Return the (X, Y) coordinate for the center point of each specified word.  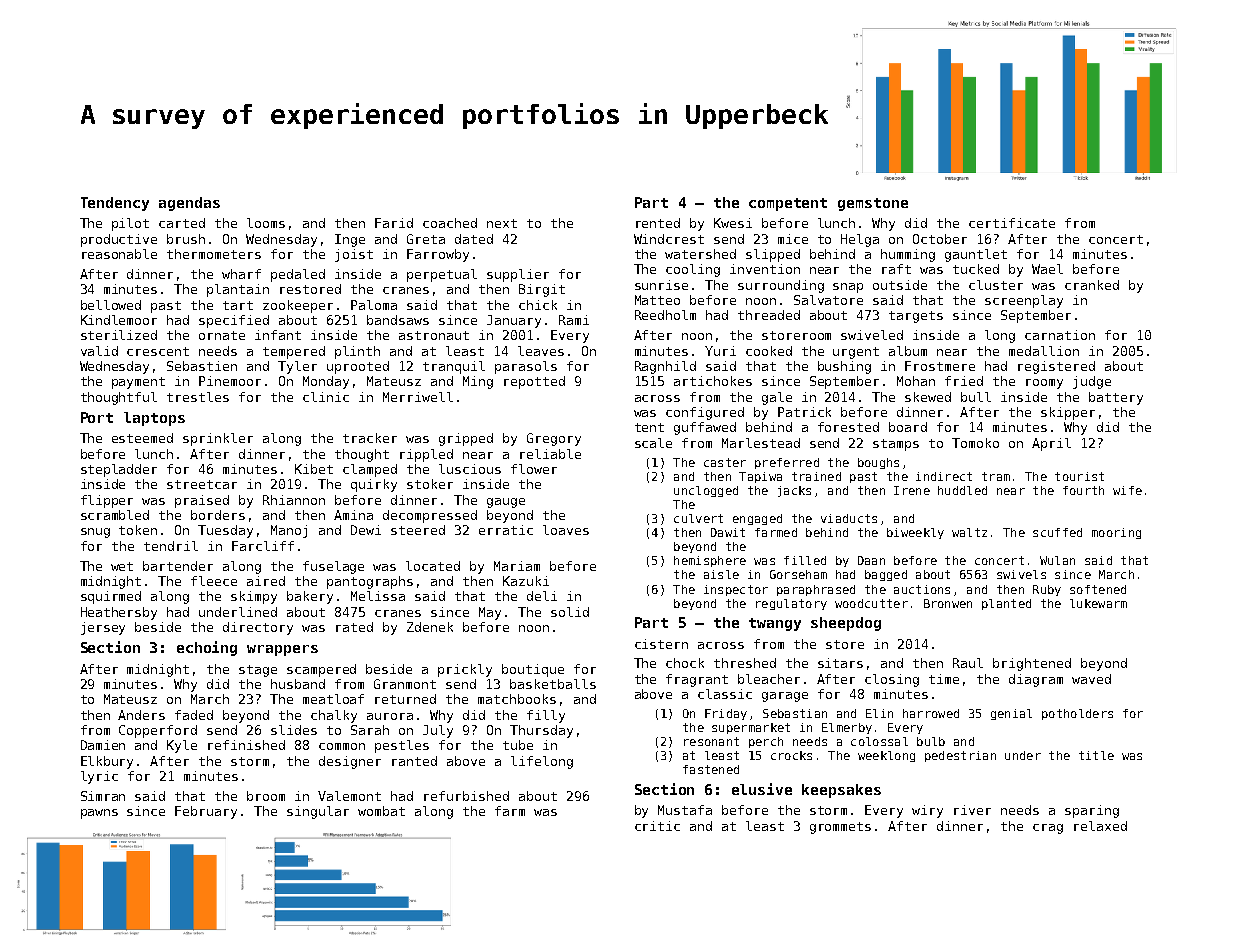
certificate (1012, 223)
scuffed (1057, 532)
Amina (353, 515)
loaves (566, 530)
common (342, 746)
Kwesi (733, 223)
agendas (189, 204)
